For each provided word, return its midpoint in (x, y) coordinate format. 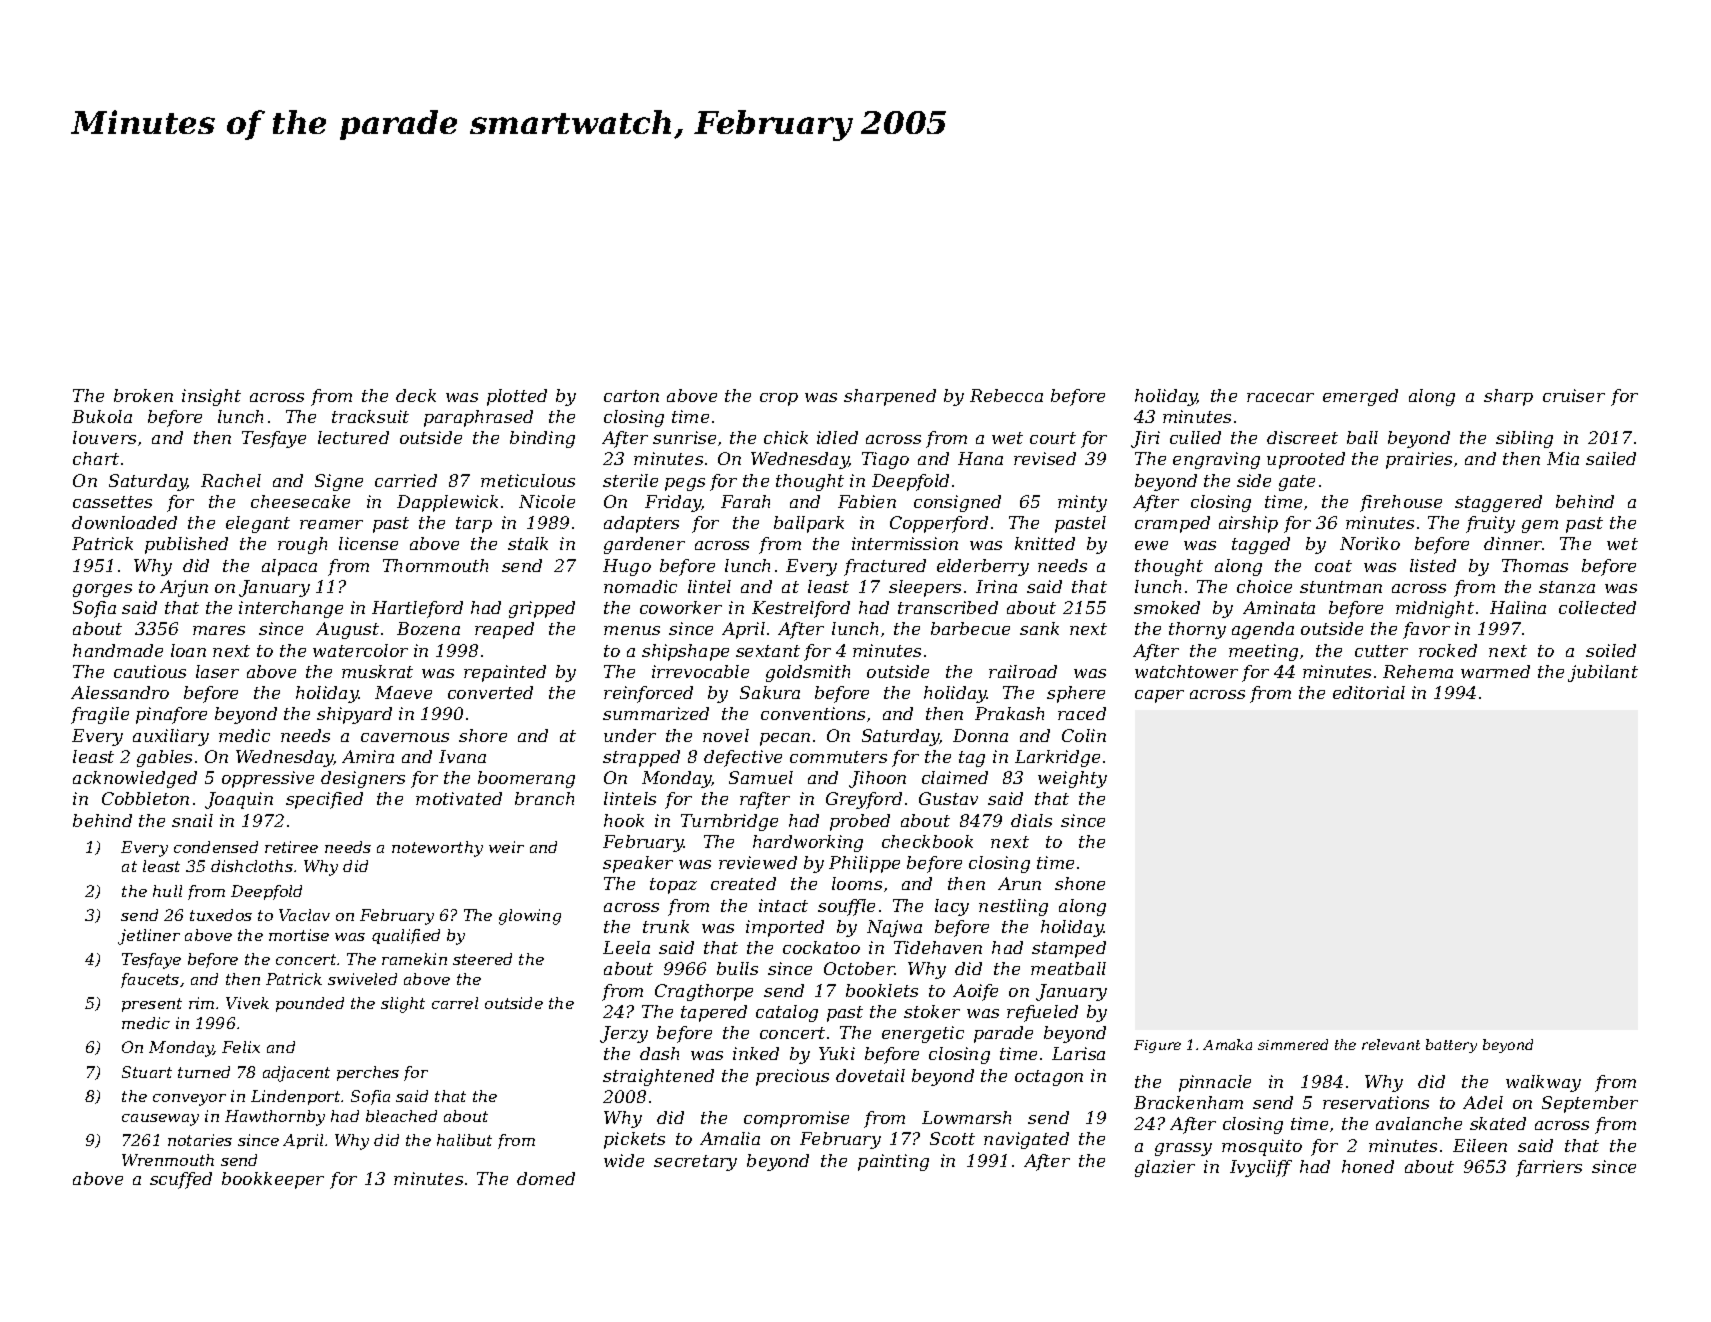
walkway (1543, 1083)
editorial (1369, 692)
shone (1080, 883)
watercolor (360, 650)
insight (211, 397)
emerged (1360, 397)
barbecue (970, 628)
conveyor (189, 1100)
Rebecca (1006, 395)
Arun (1019, 883)
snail (192, 820)
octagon (1049, 1078)
